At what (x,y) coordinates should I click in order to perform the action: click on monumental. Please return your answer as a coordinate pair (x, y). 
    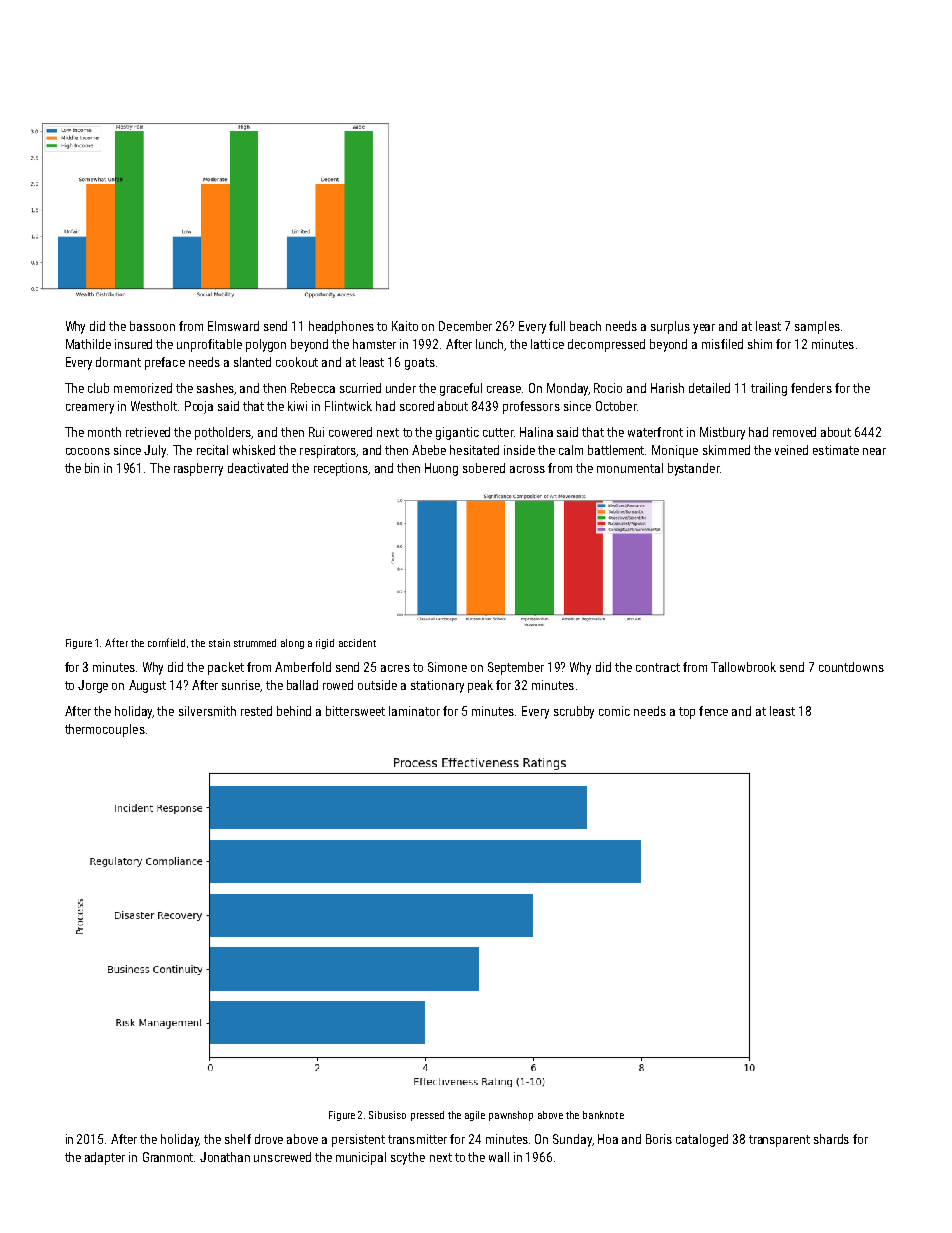
    Looking at the image, I should click on (630, 468).
